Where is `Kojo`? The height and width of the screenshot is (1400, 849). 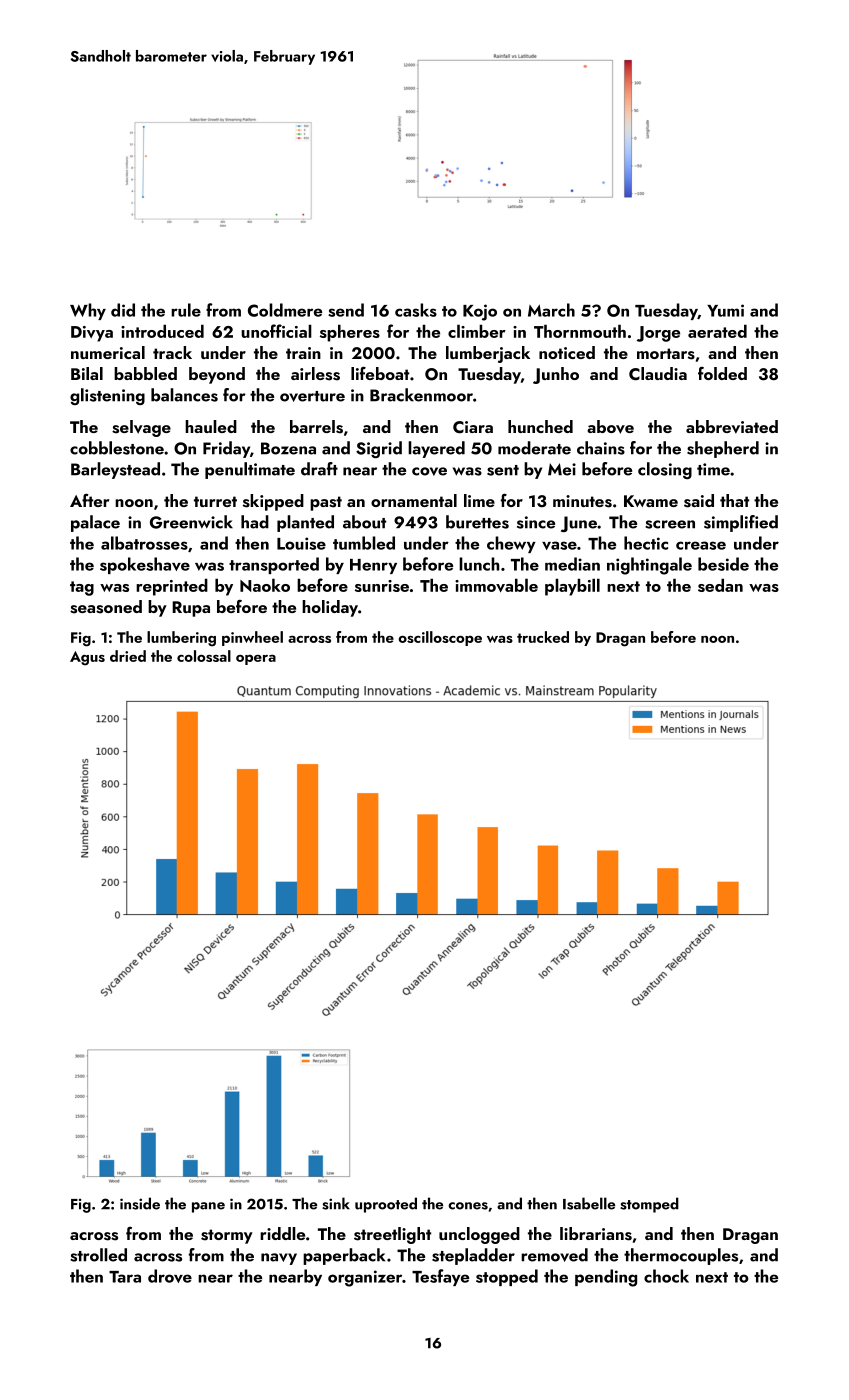 Kojo is located at coordinates (480, 312).
